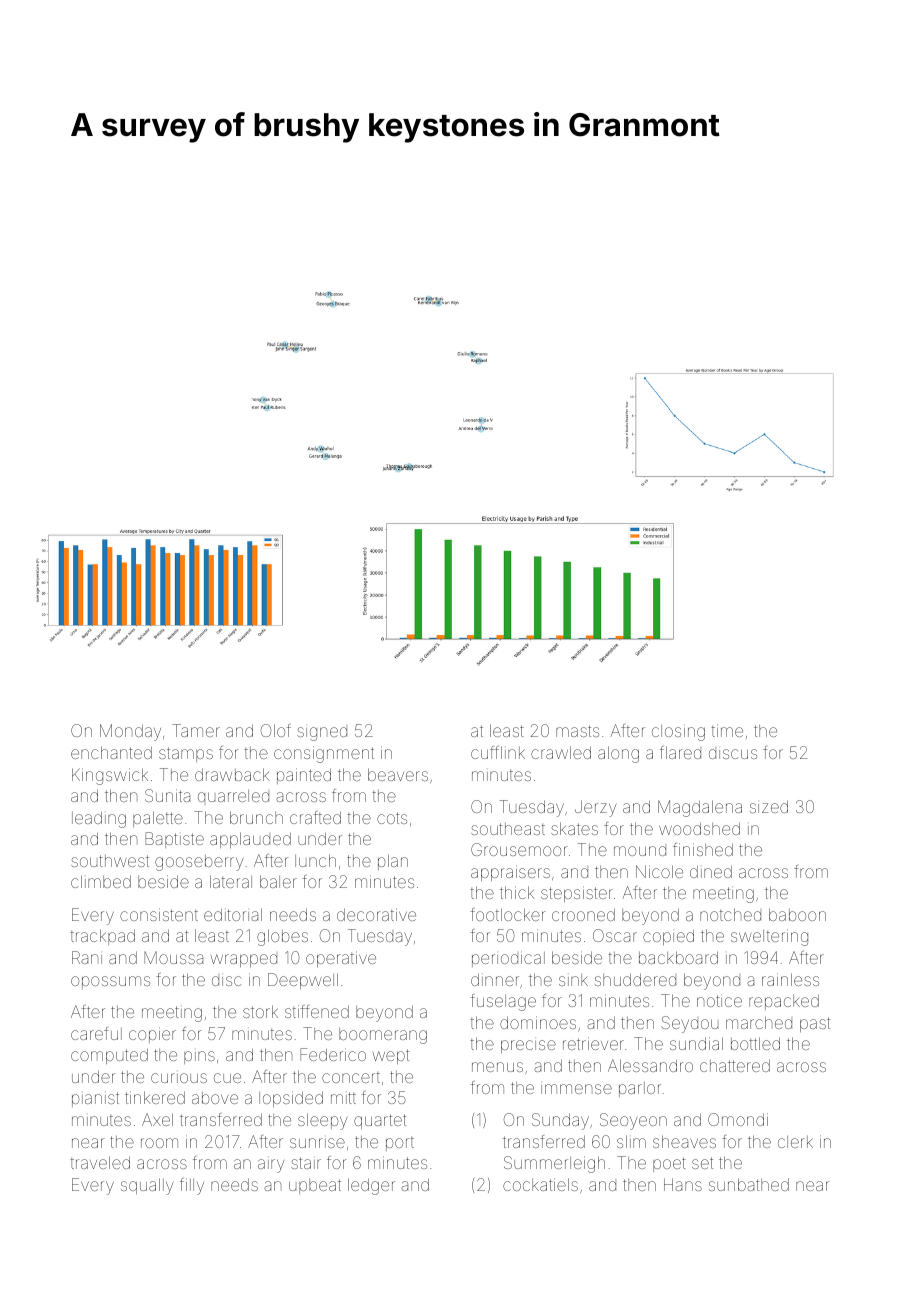  I want to click on squally, so click(147, 1186).
